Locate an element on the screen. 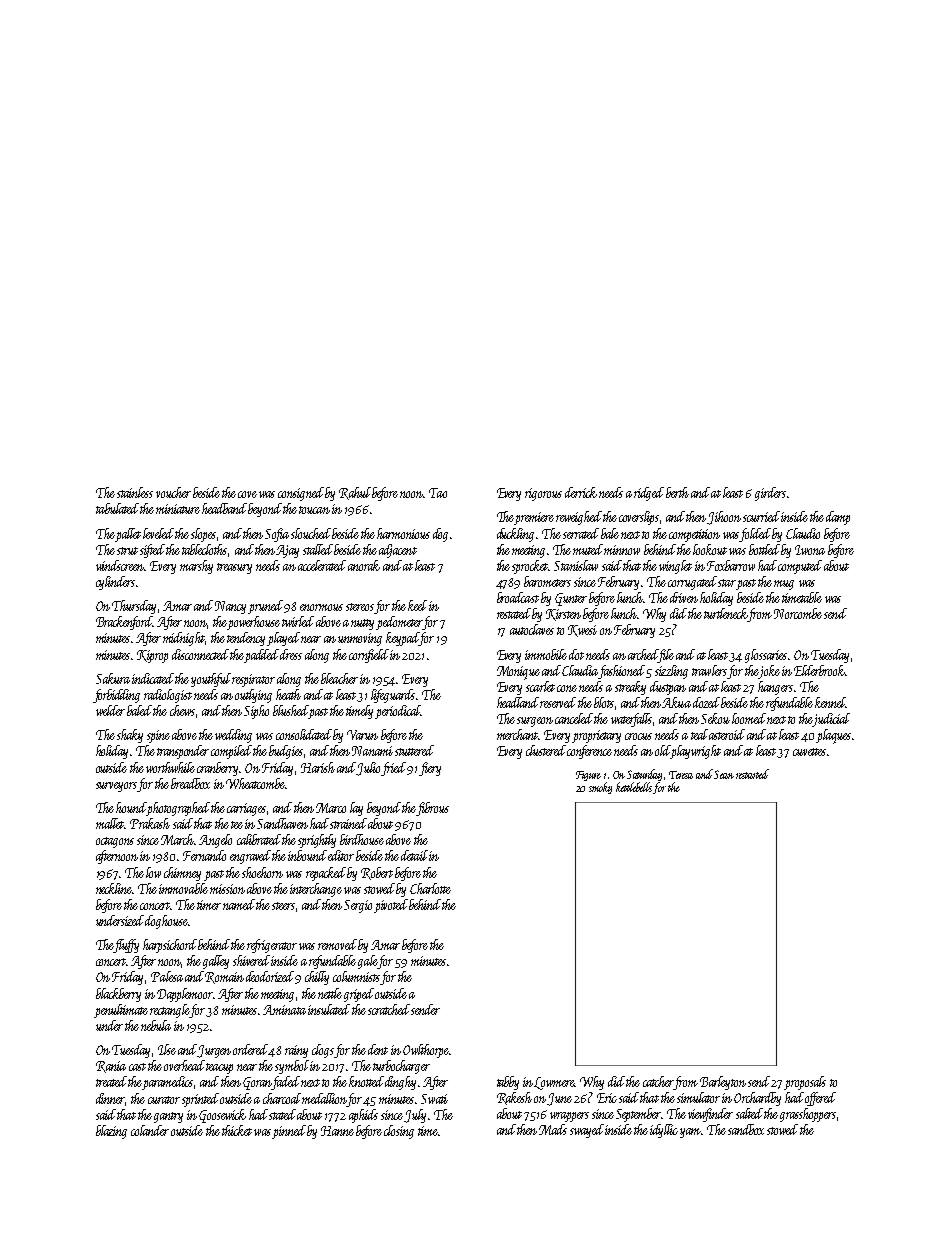 The width and height of the screenshot is (952, 1233). adjacent is located at coordinates (398, 551).
